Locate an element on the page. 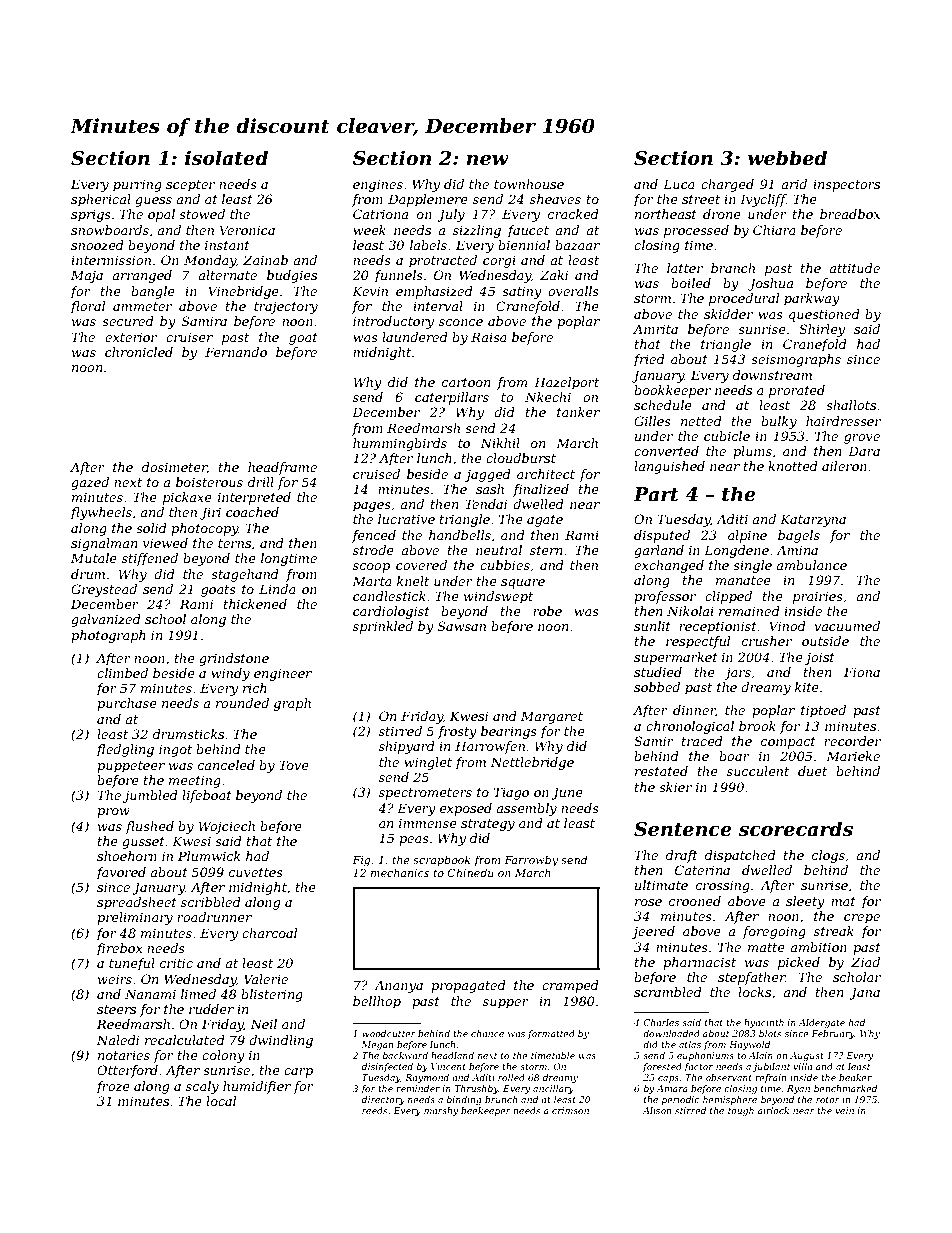 Image resolution: width=952 pixels, height=1233 pixels. chronicled is located at coordinates (139, 352).
